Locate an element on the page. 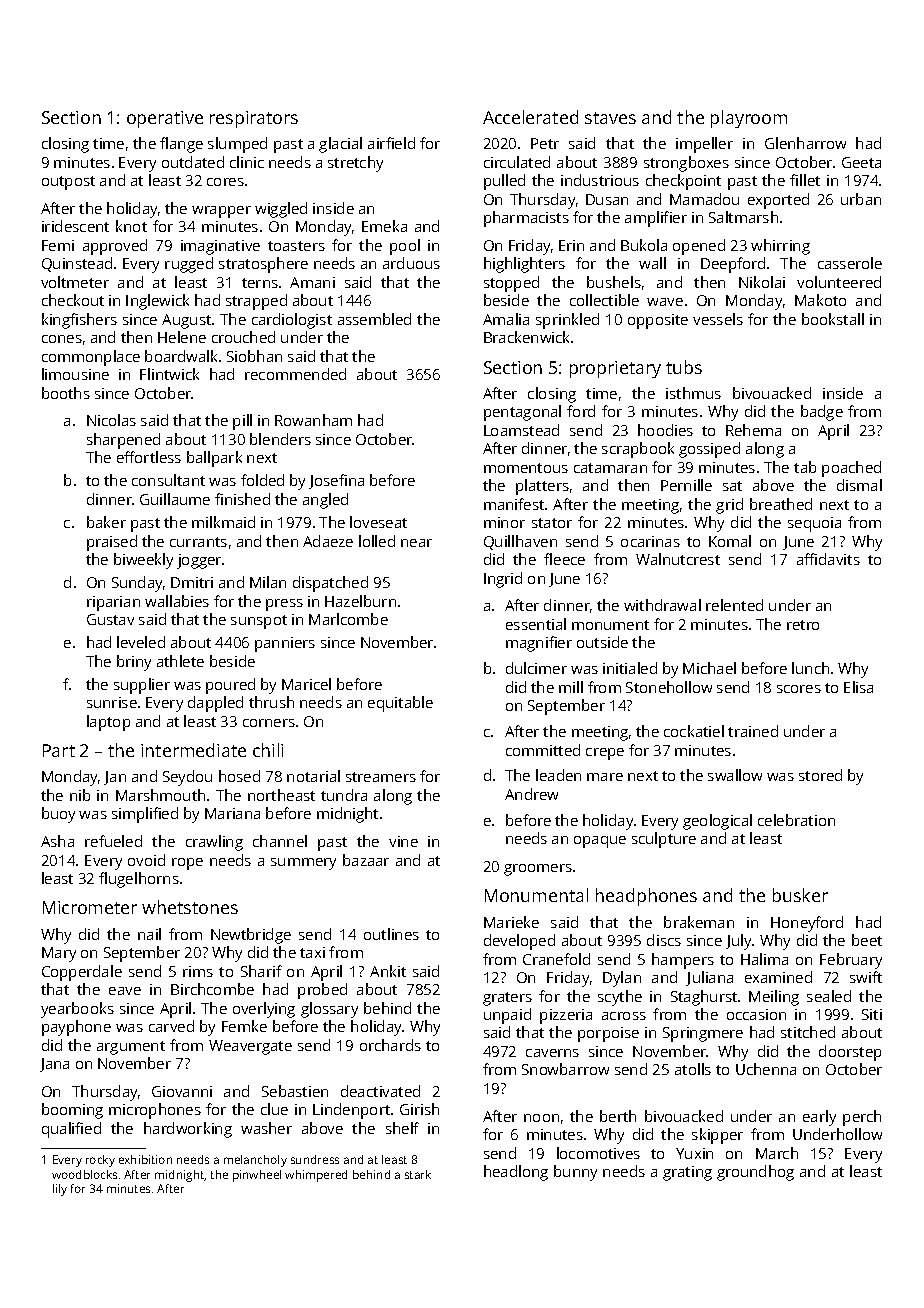 The height and width of the image is (1308, 924). operative is located at coordinates (165, 119).
